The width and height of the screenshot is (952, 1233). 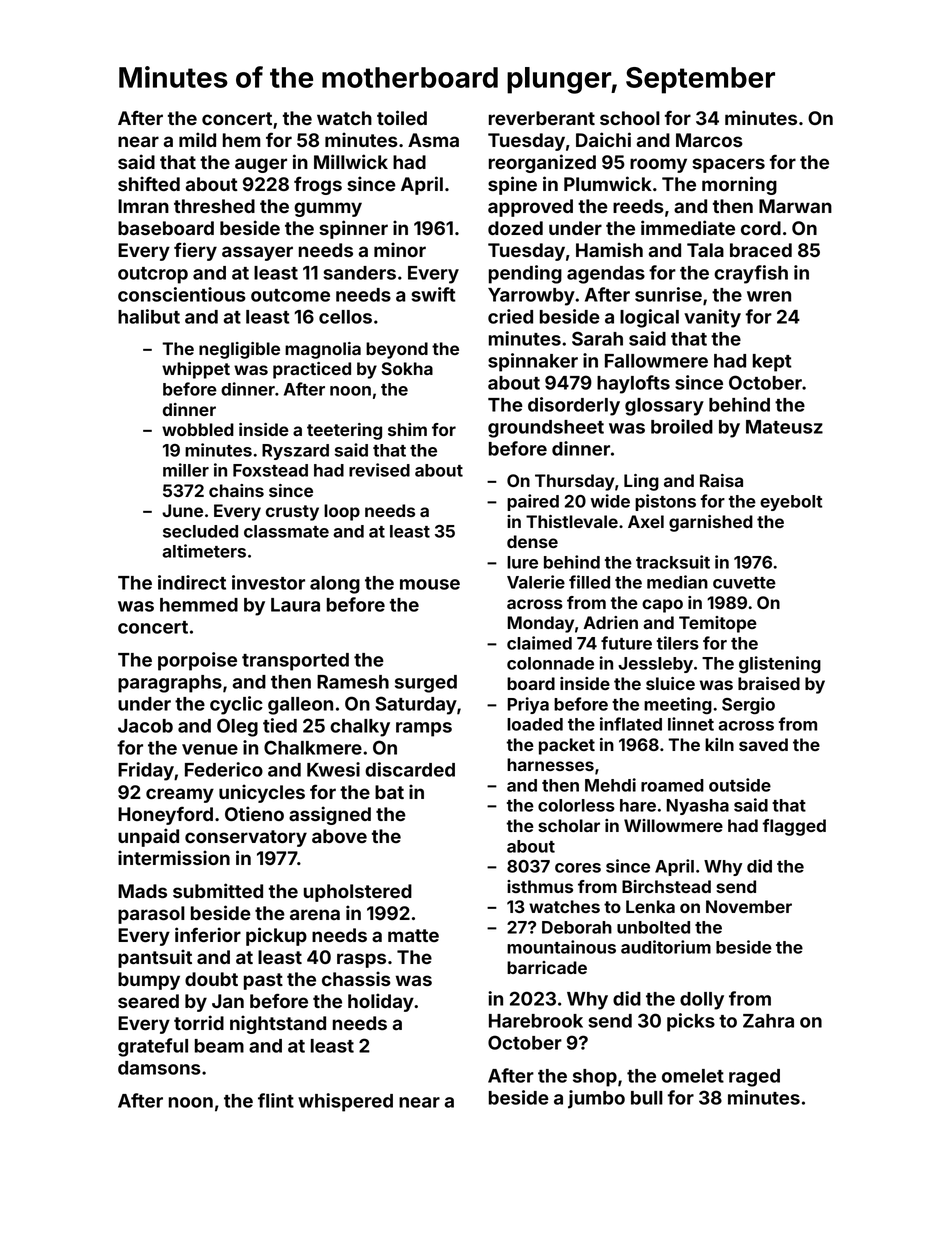 I want to click on Monday, so click(x=540, y=624).
